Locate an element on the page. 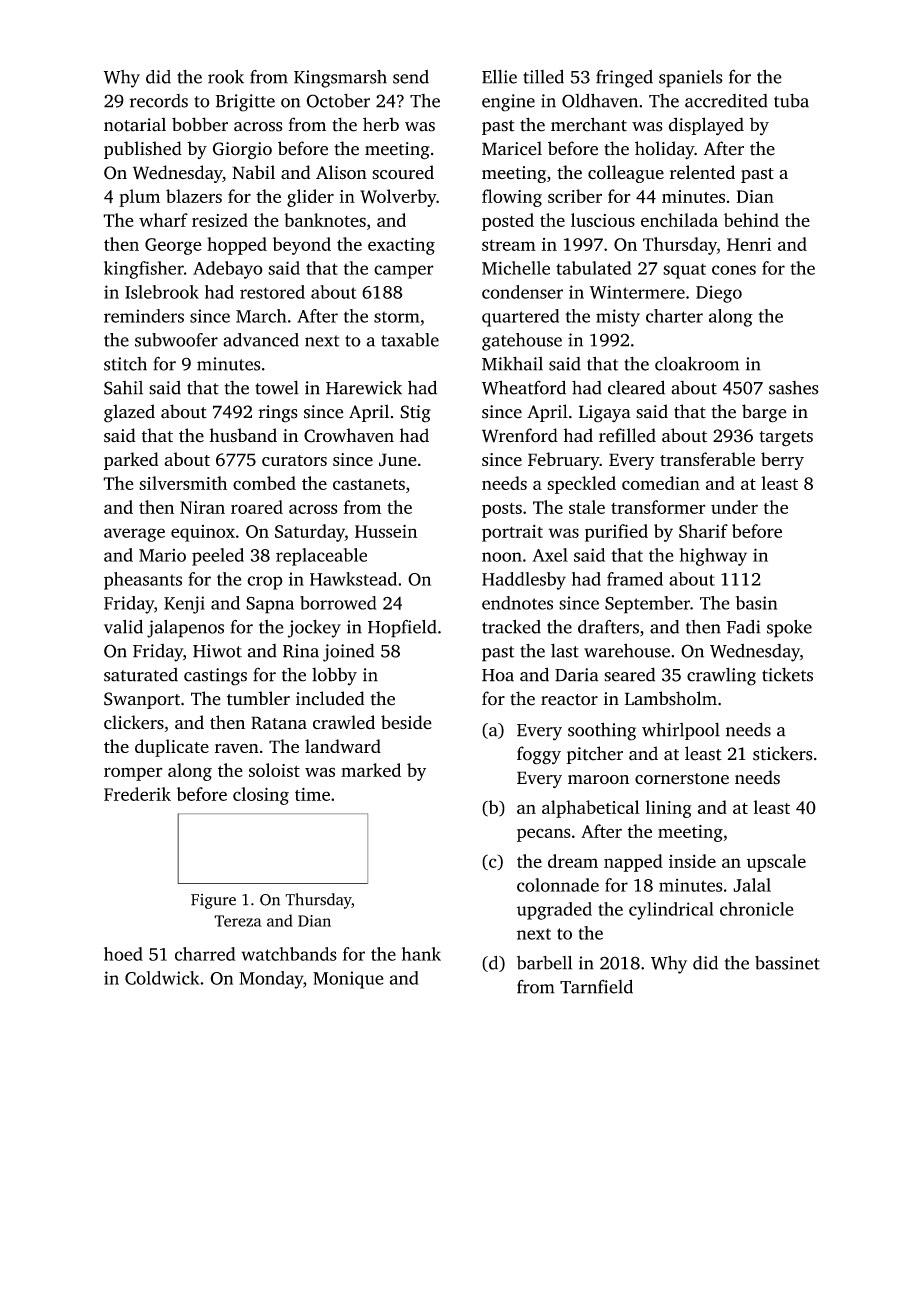  engine is located at coordinates (508, 103).
